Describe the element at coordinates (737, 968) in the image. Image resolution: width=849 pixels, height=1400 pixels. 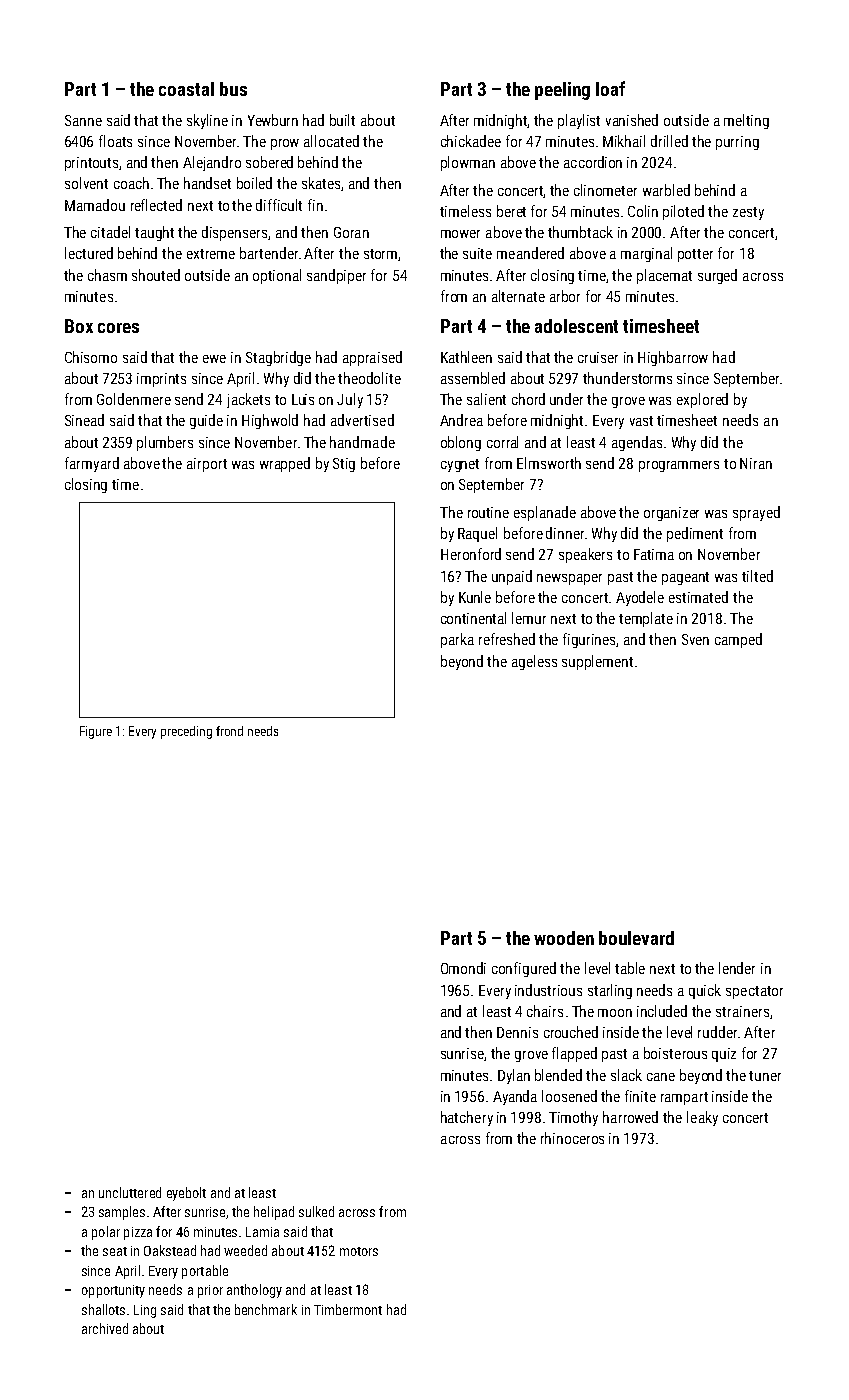
I see `lender` at that location.
